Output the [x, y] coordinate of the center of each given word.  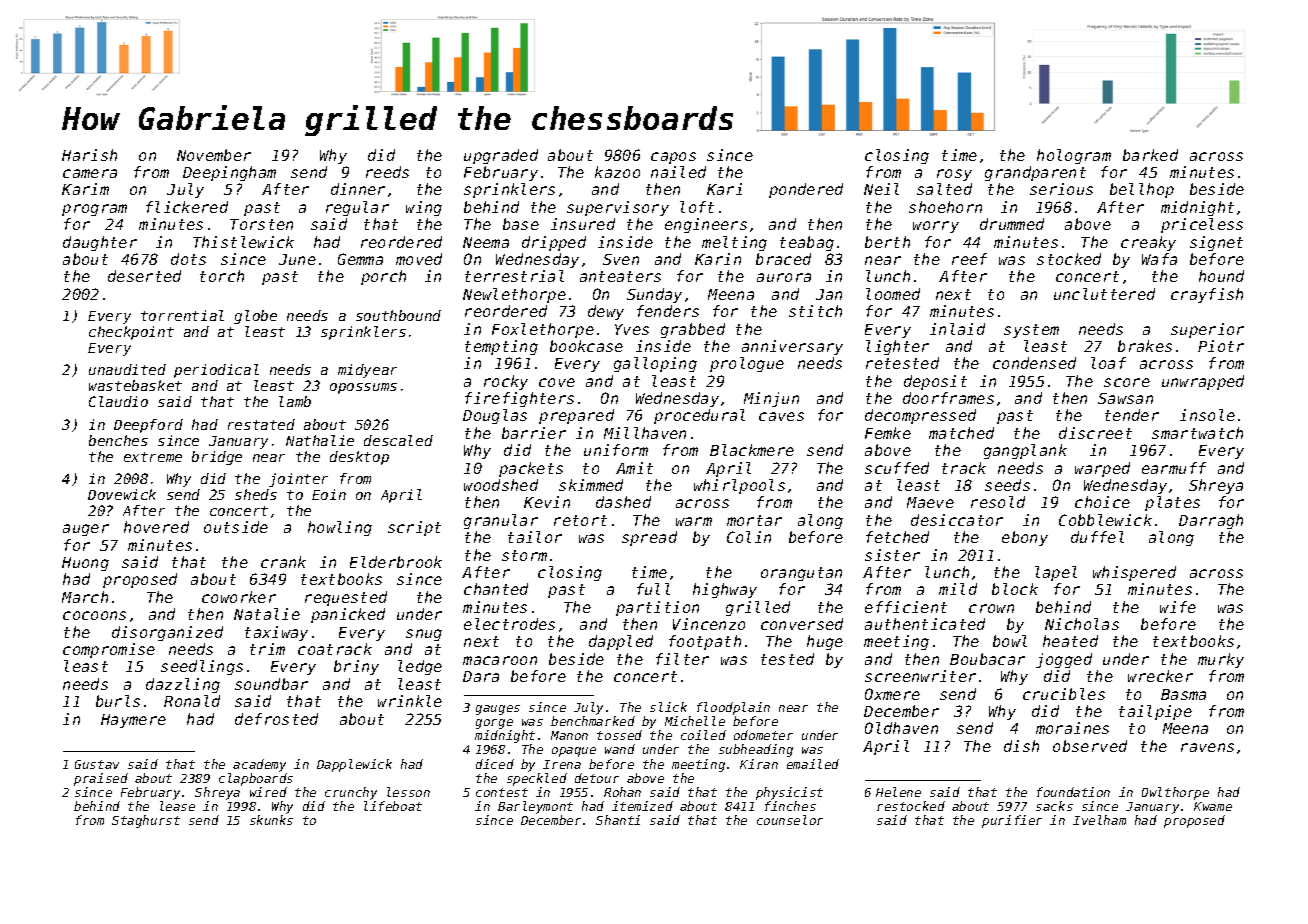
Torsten [261, 224]
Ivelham [1099, 820]
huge [825, 642]
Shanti [618, 820]
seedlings [202, 667]
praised [101, 779]
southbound [398, 315]
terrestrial [514, 276]
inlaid [957, 329]
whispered [1134, 573]
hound [1221, 276]
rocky [506, 382]
